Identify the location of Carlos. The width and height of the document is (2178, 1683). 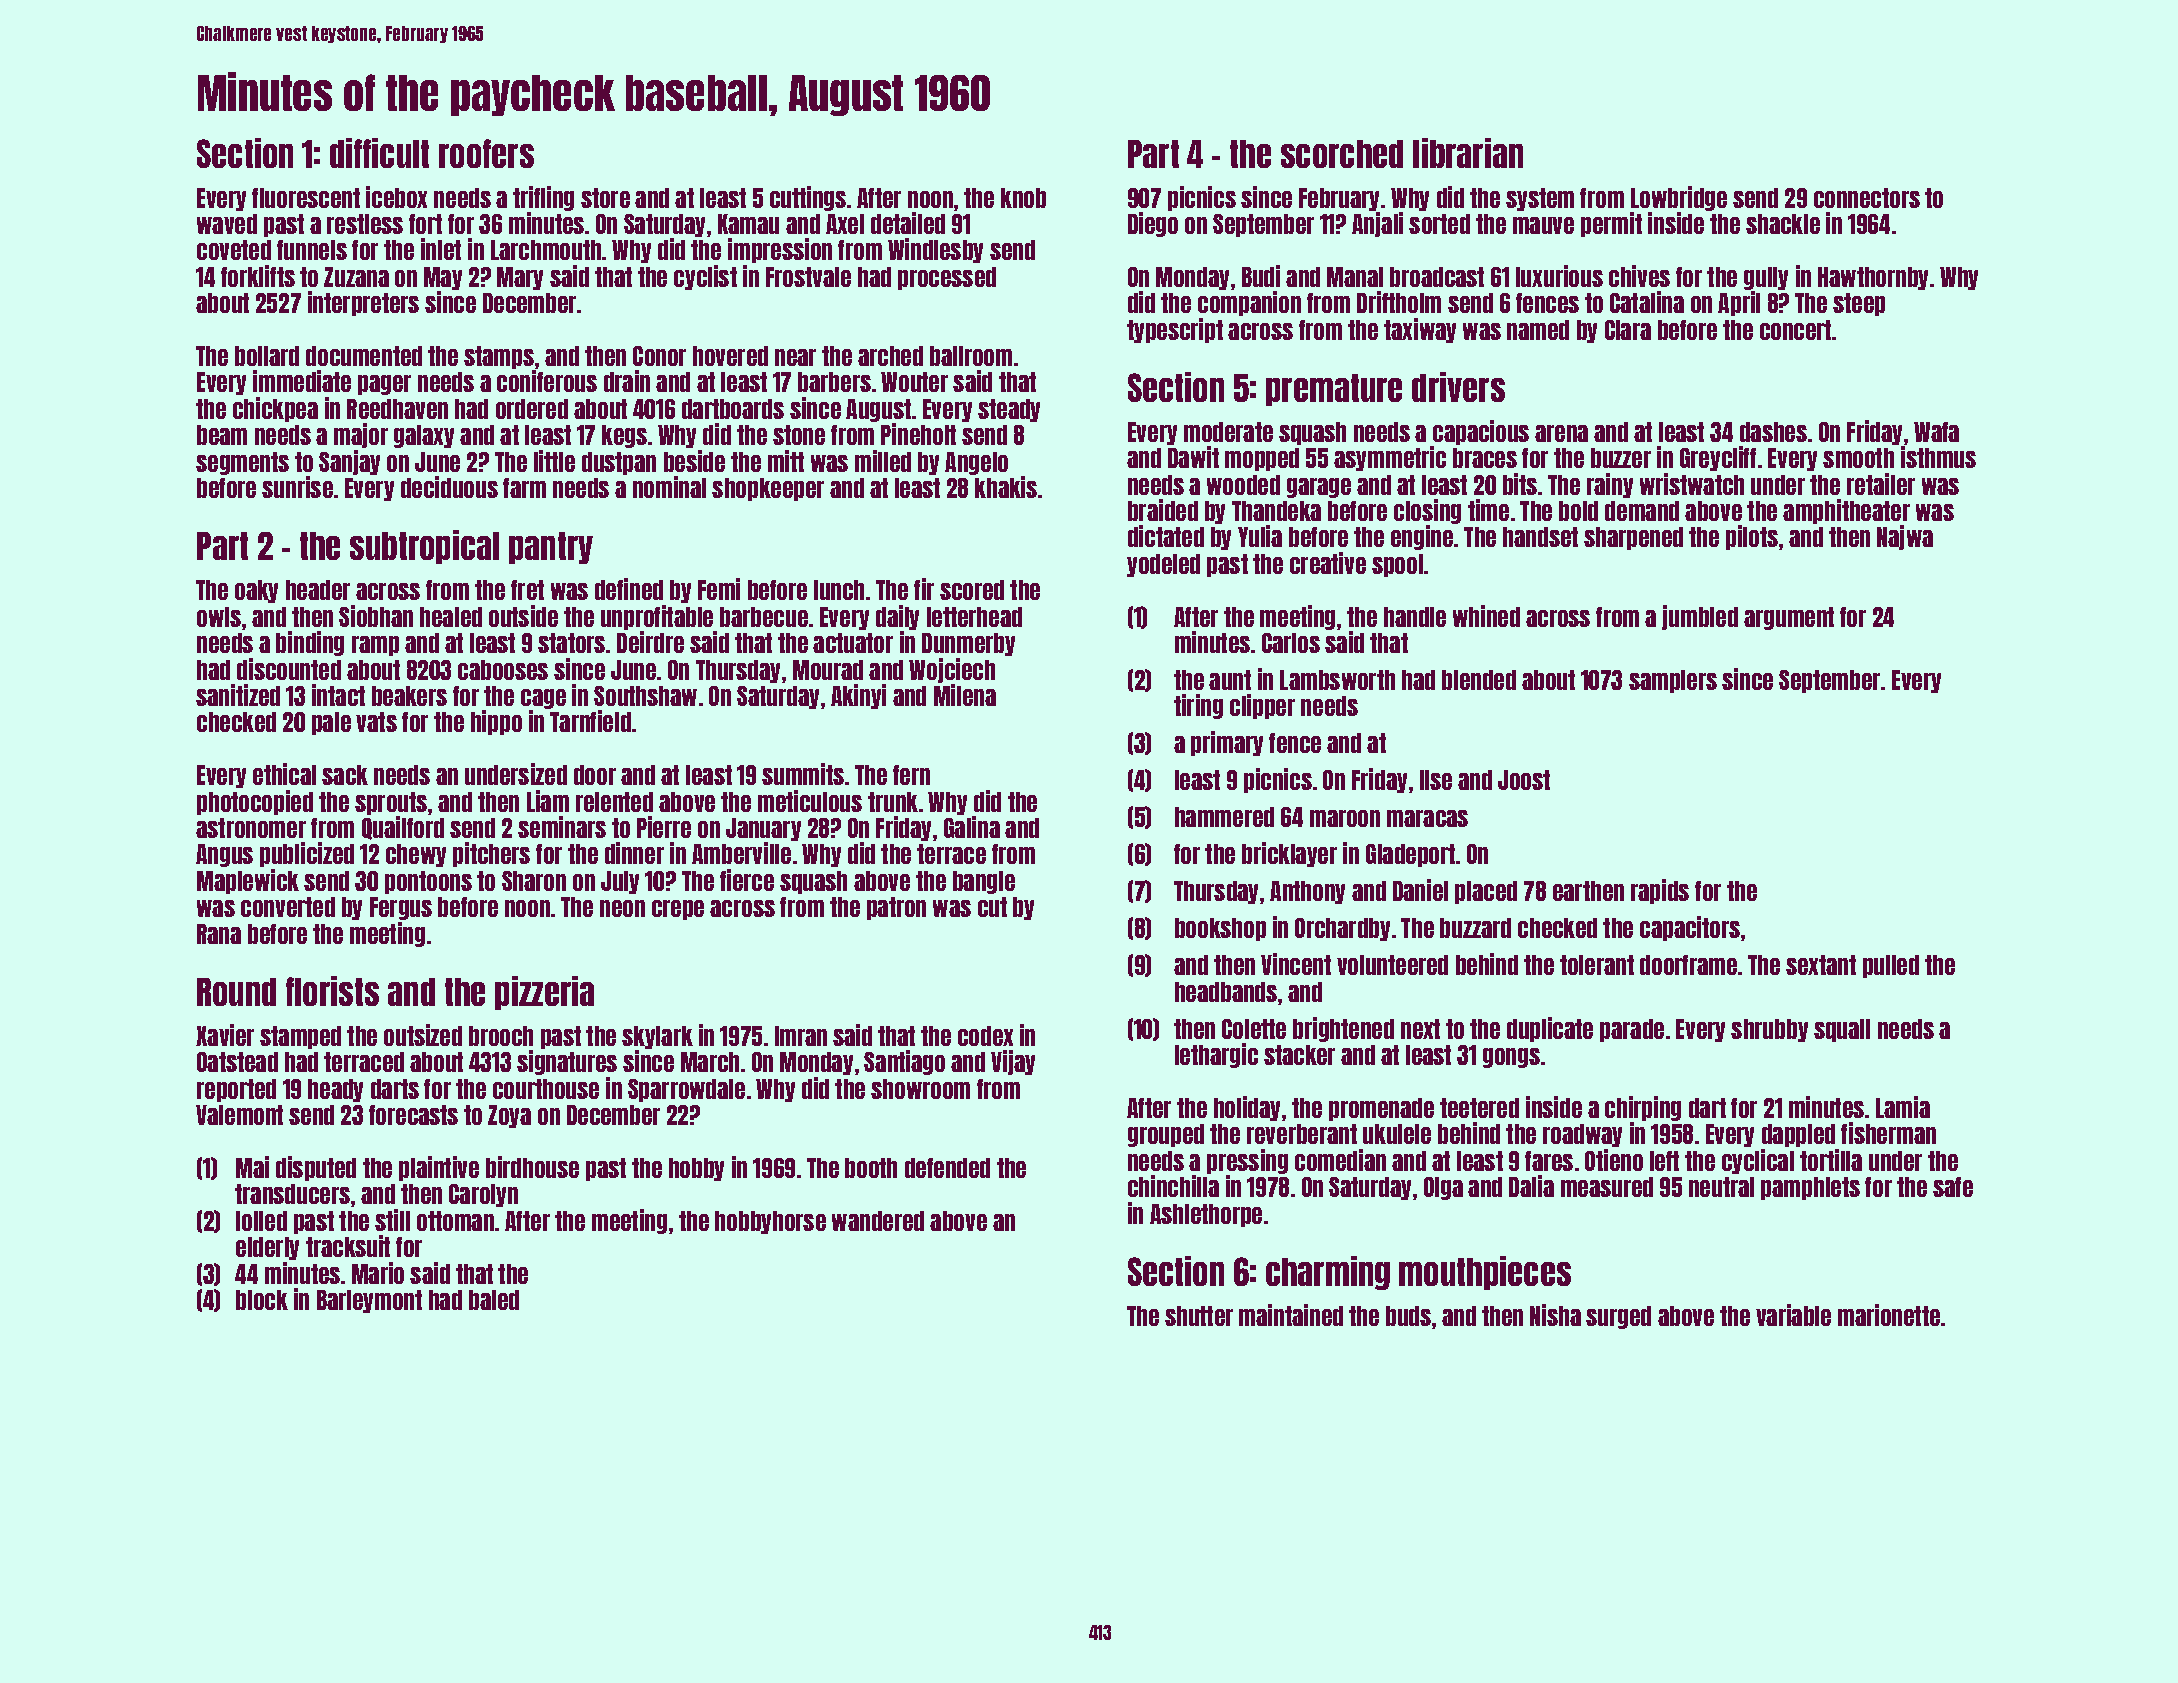
(1291, 643).
